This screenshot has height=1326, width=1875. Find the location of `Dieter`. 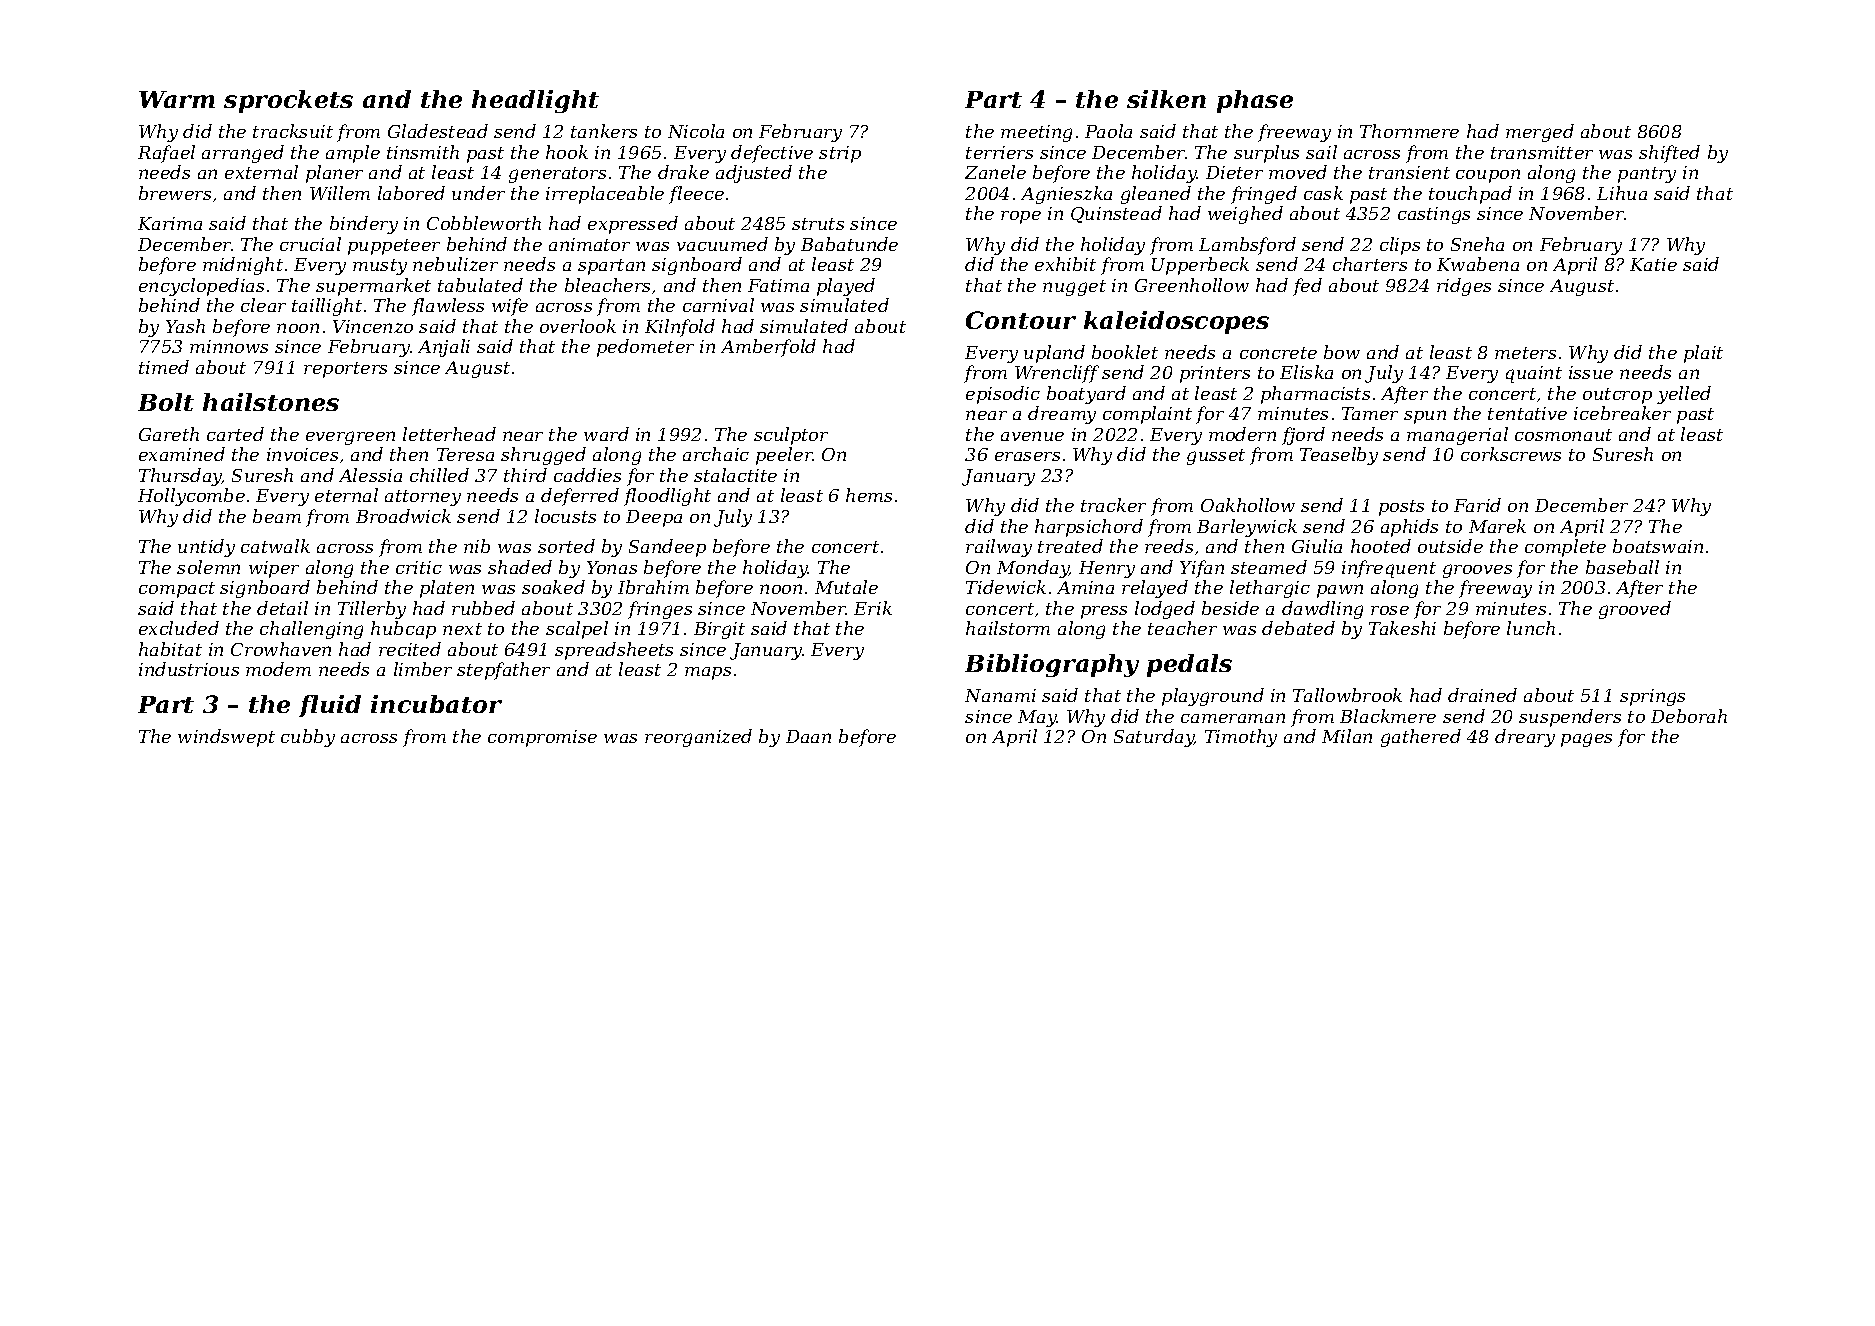

Dieter is located at coordinates (1234, 172).
